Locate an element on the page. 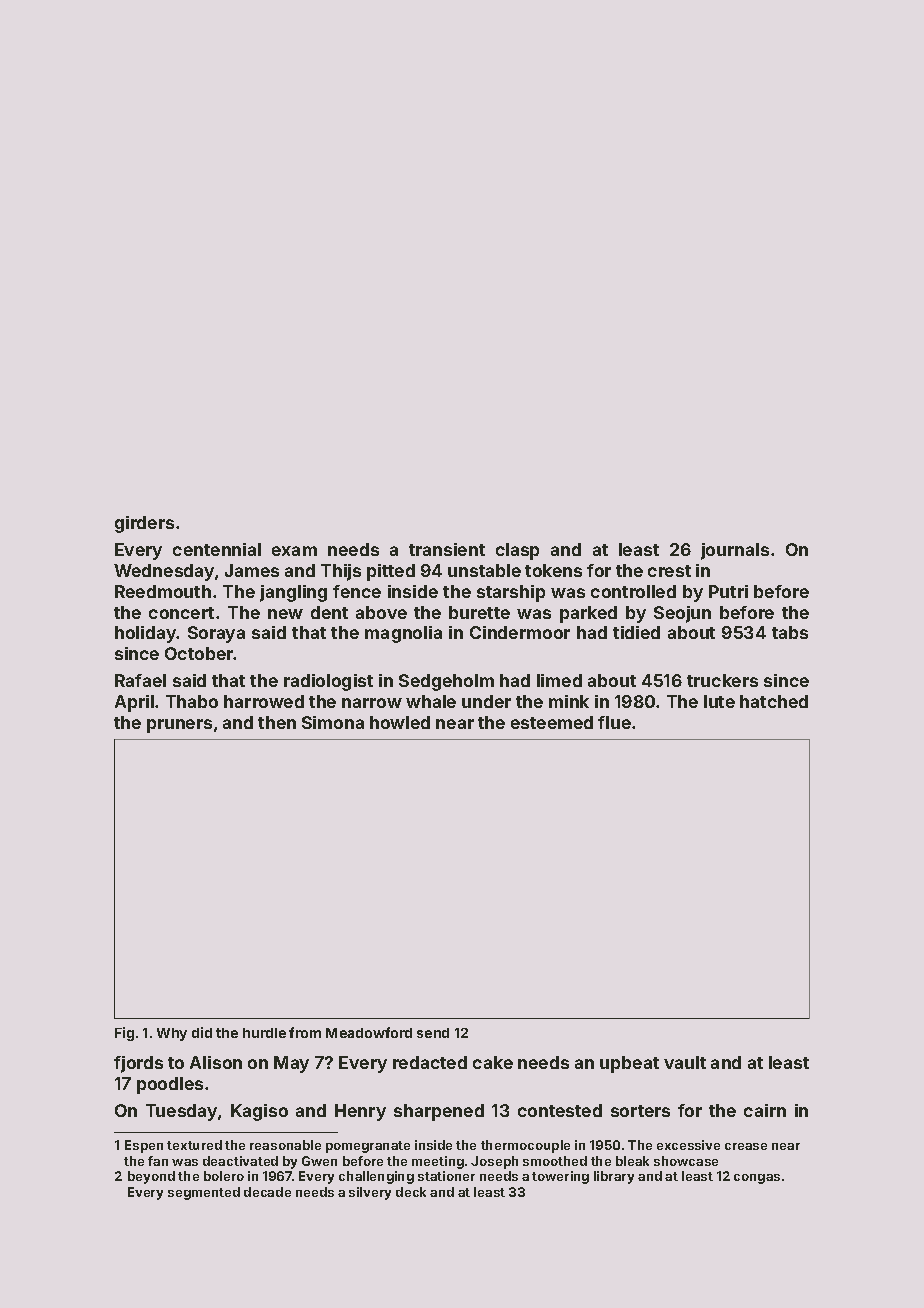  congas is located at coordinates (757, 1179).
